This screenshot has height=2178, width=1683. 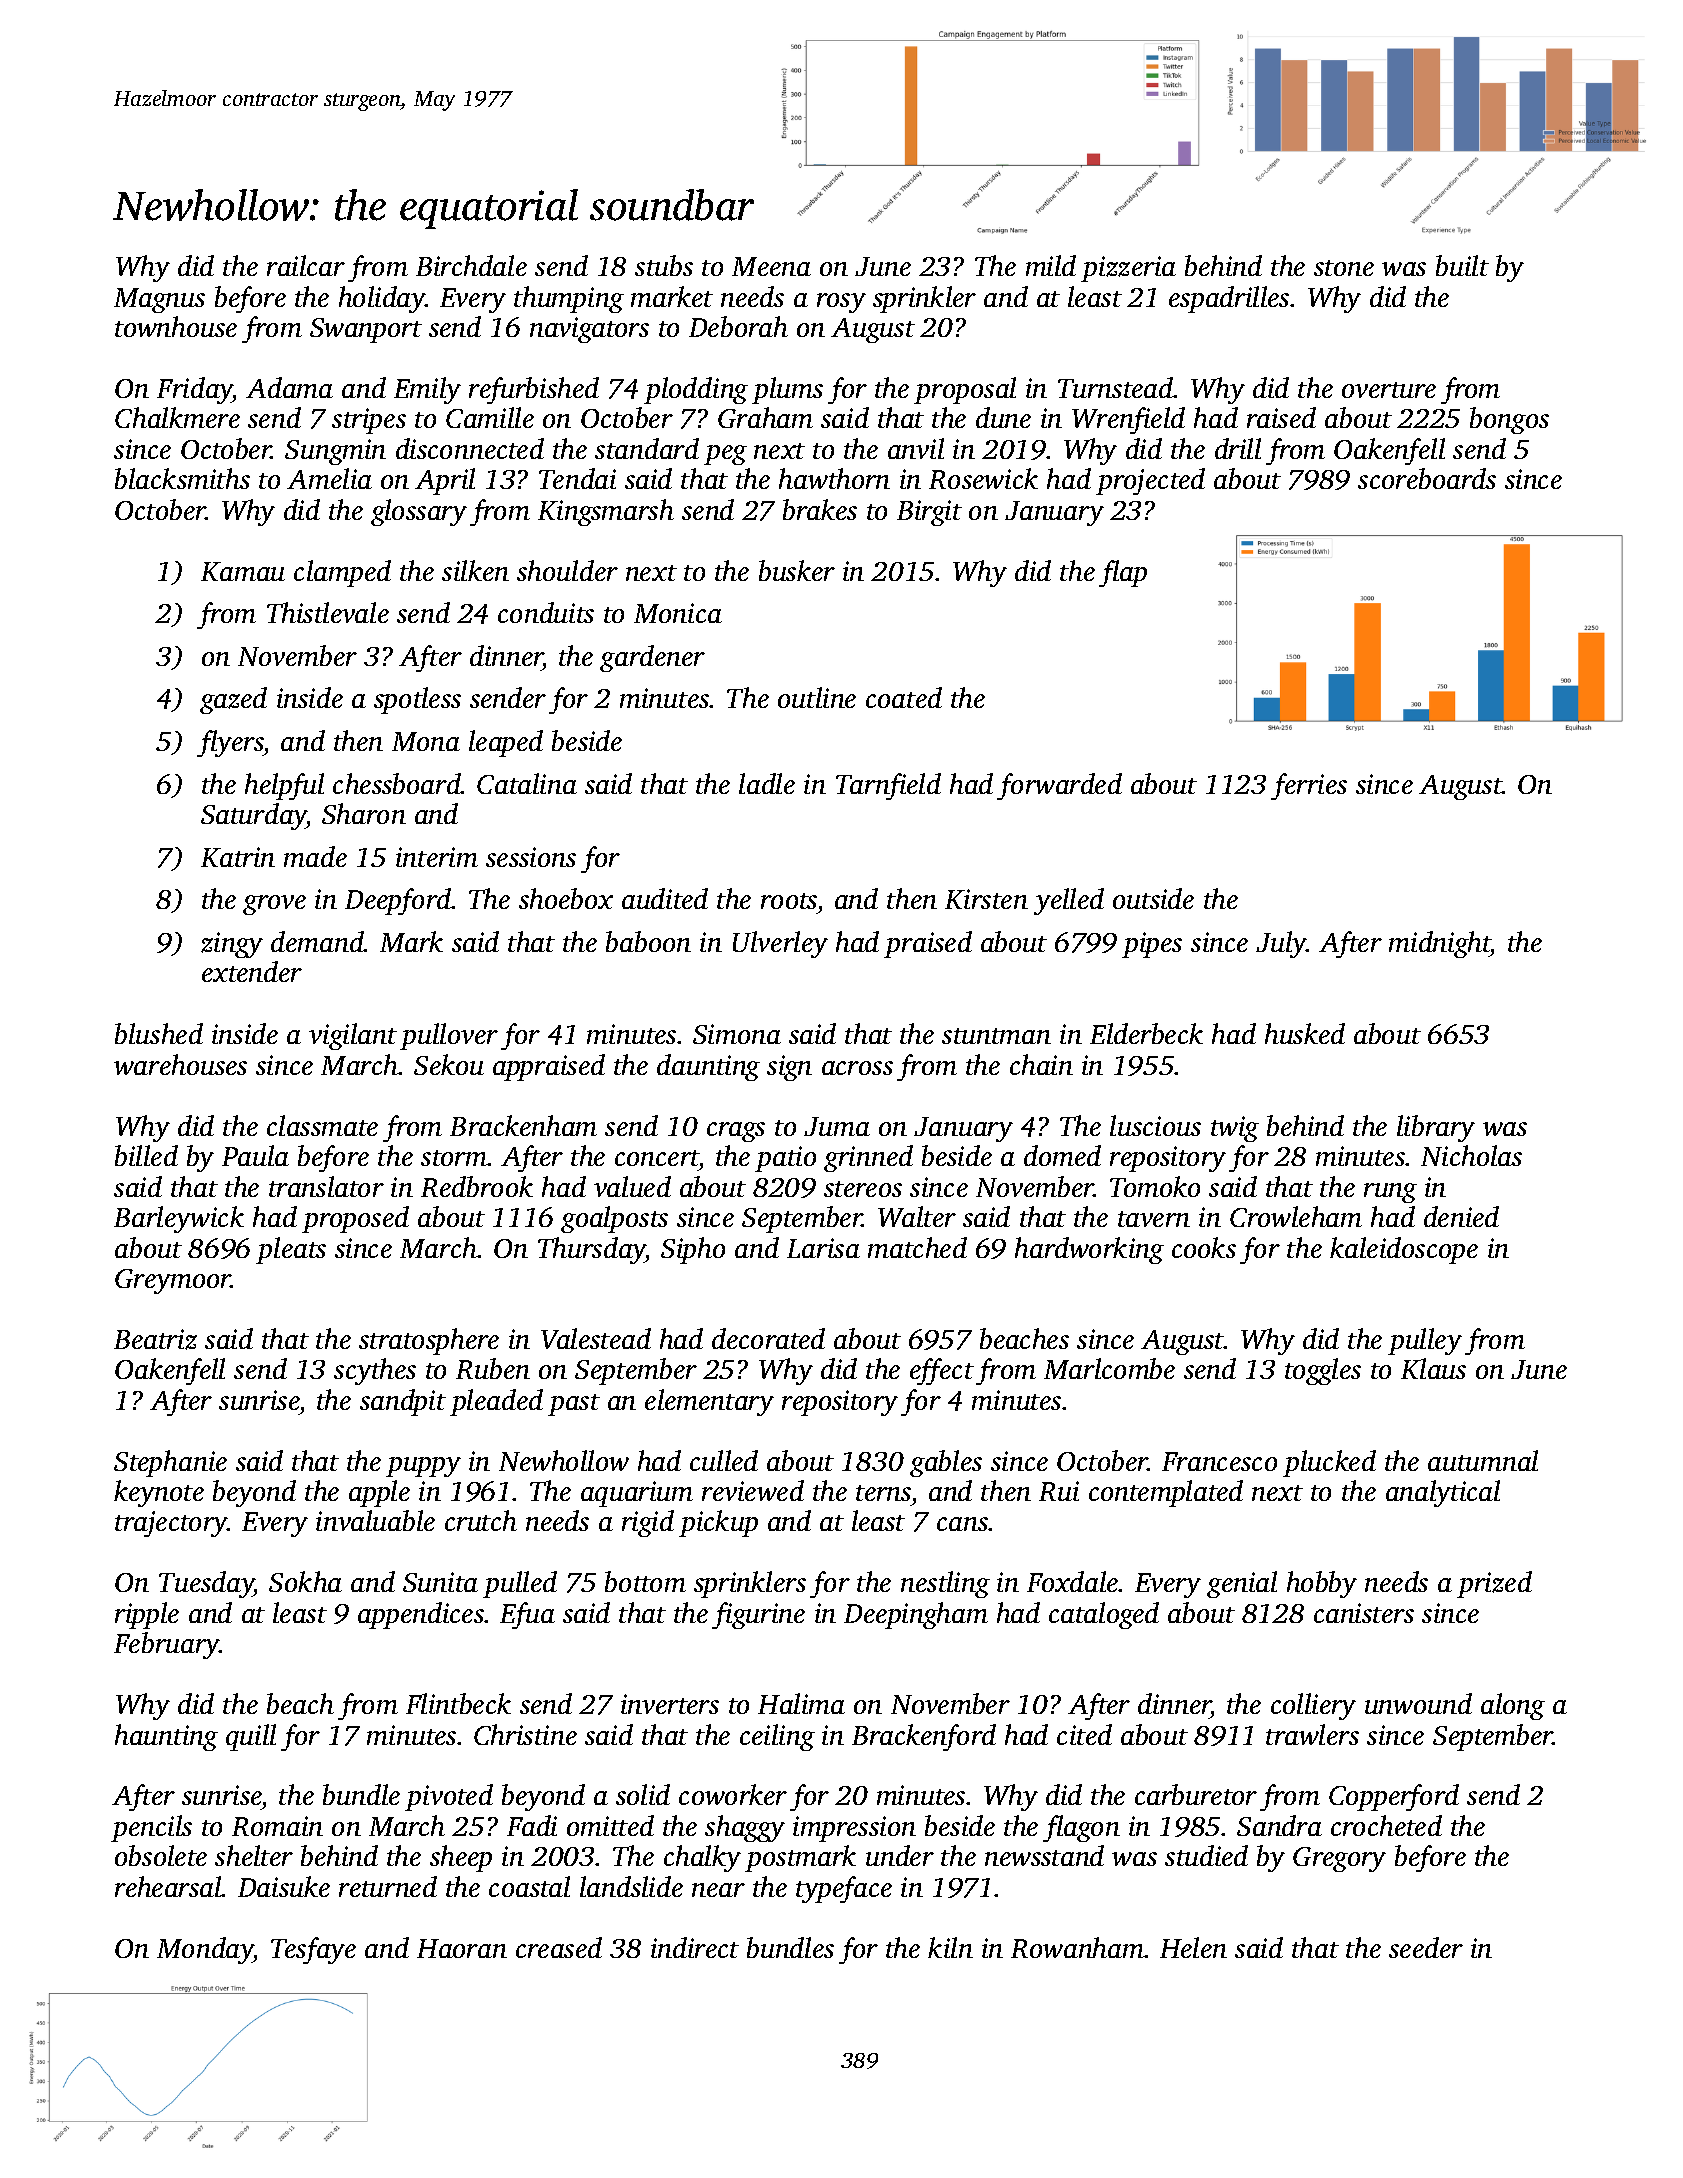 What do you see at coordinates (789, 1068) in the screenshot?
I see `sign` at bounding box center [789, 1068].
